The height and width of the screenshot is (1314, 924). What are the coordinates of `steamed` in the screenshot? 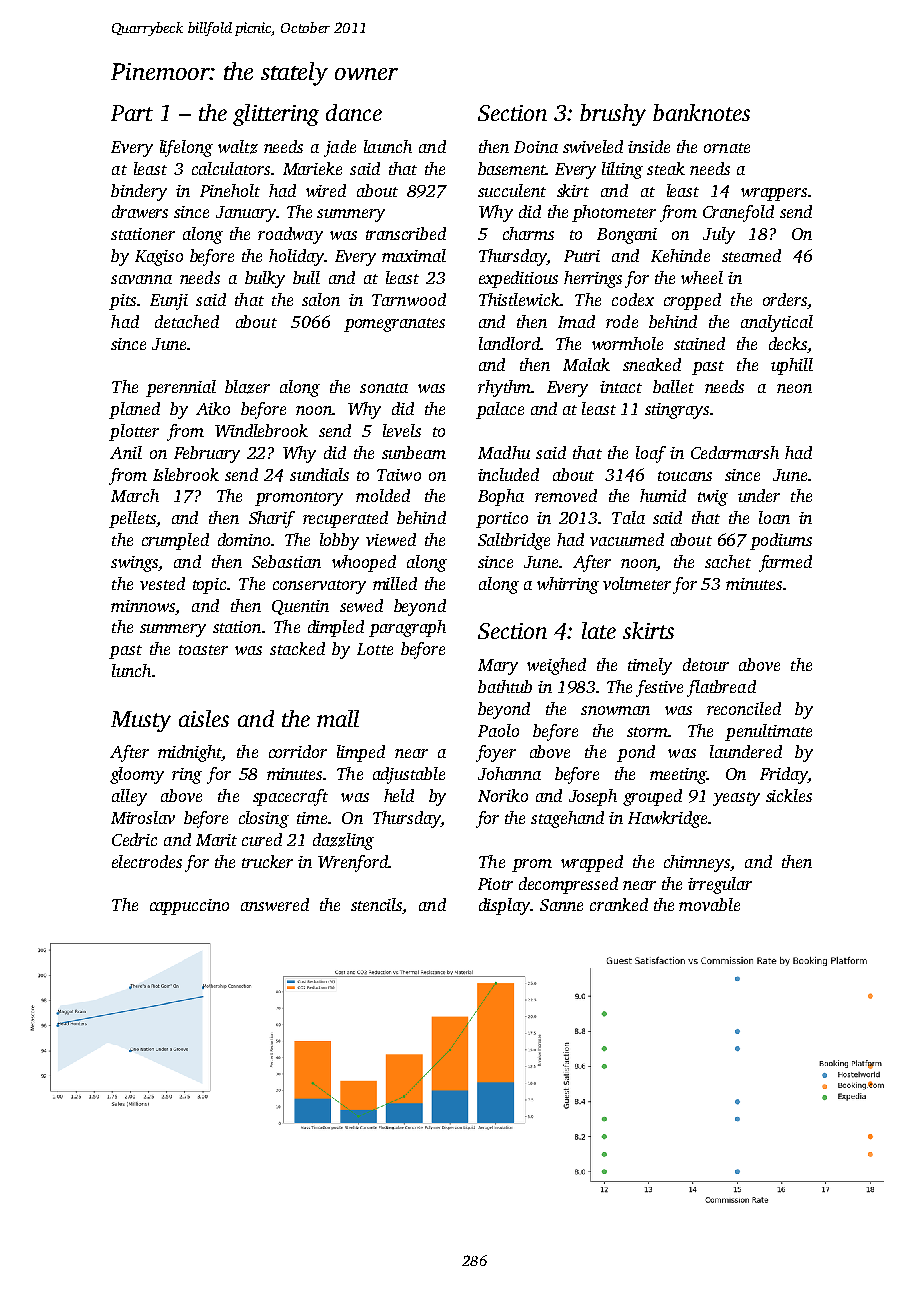 It's located at (751, 255).
